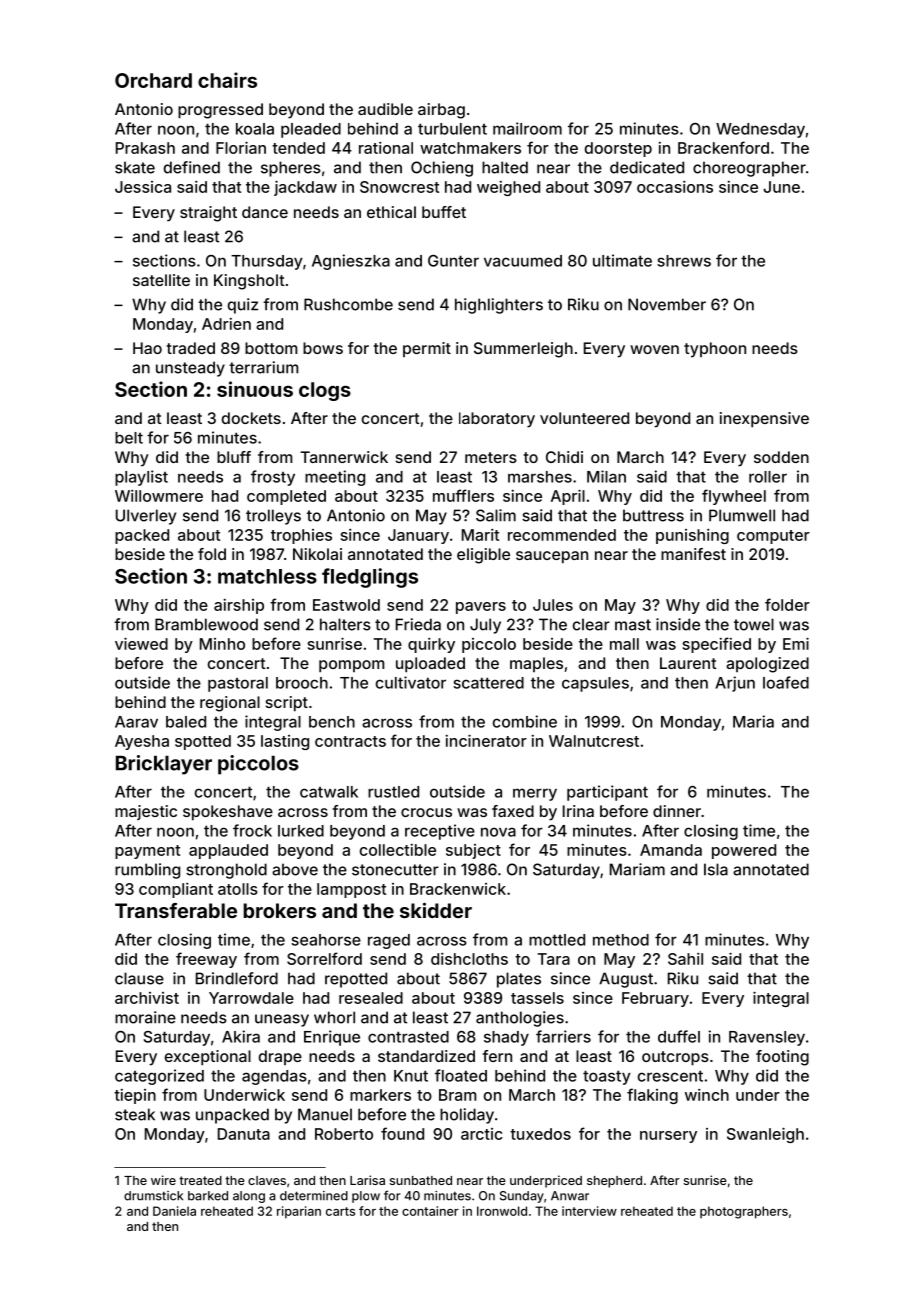 Image resolution: width=924 pixels, height=1308 pixels. Describe the element at coordinates (325, 391) in the screenshot. I see `clogs` at that location.
